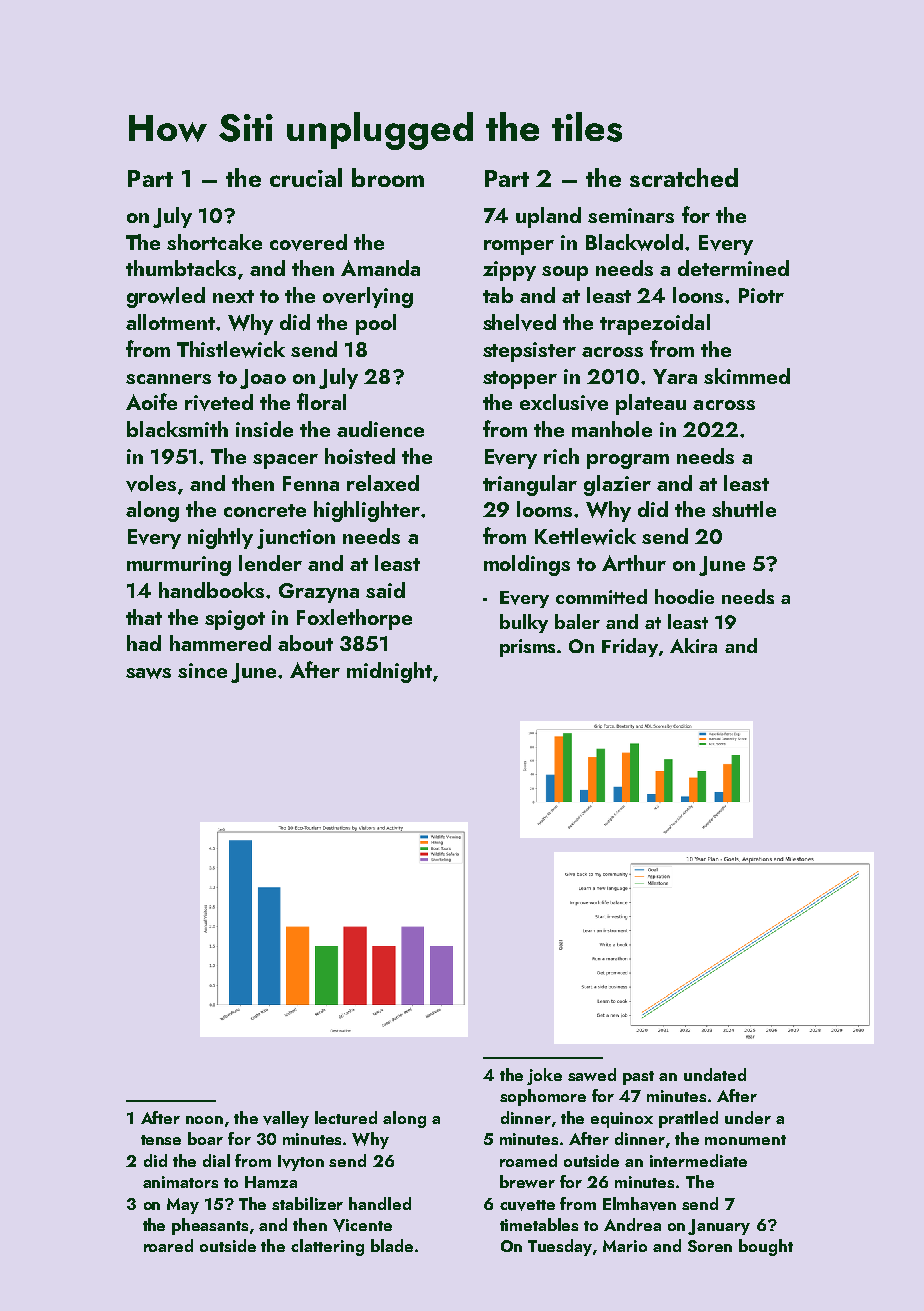 The width and height of the document is (924, 1311). What do you see at coordinates (388, 177) in the document?
I see `broom` at bounding box center [388, 177].
